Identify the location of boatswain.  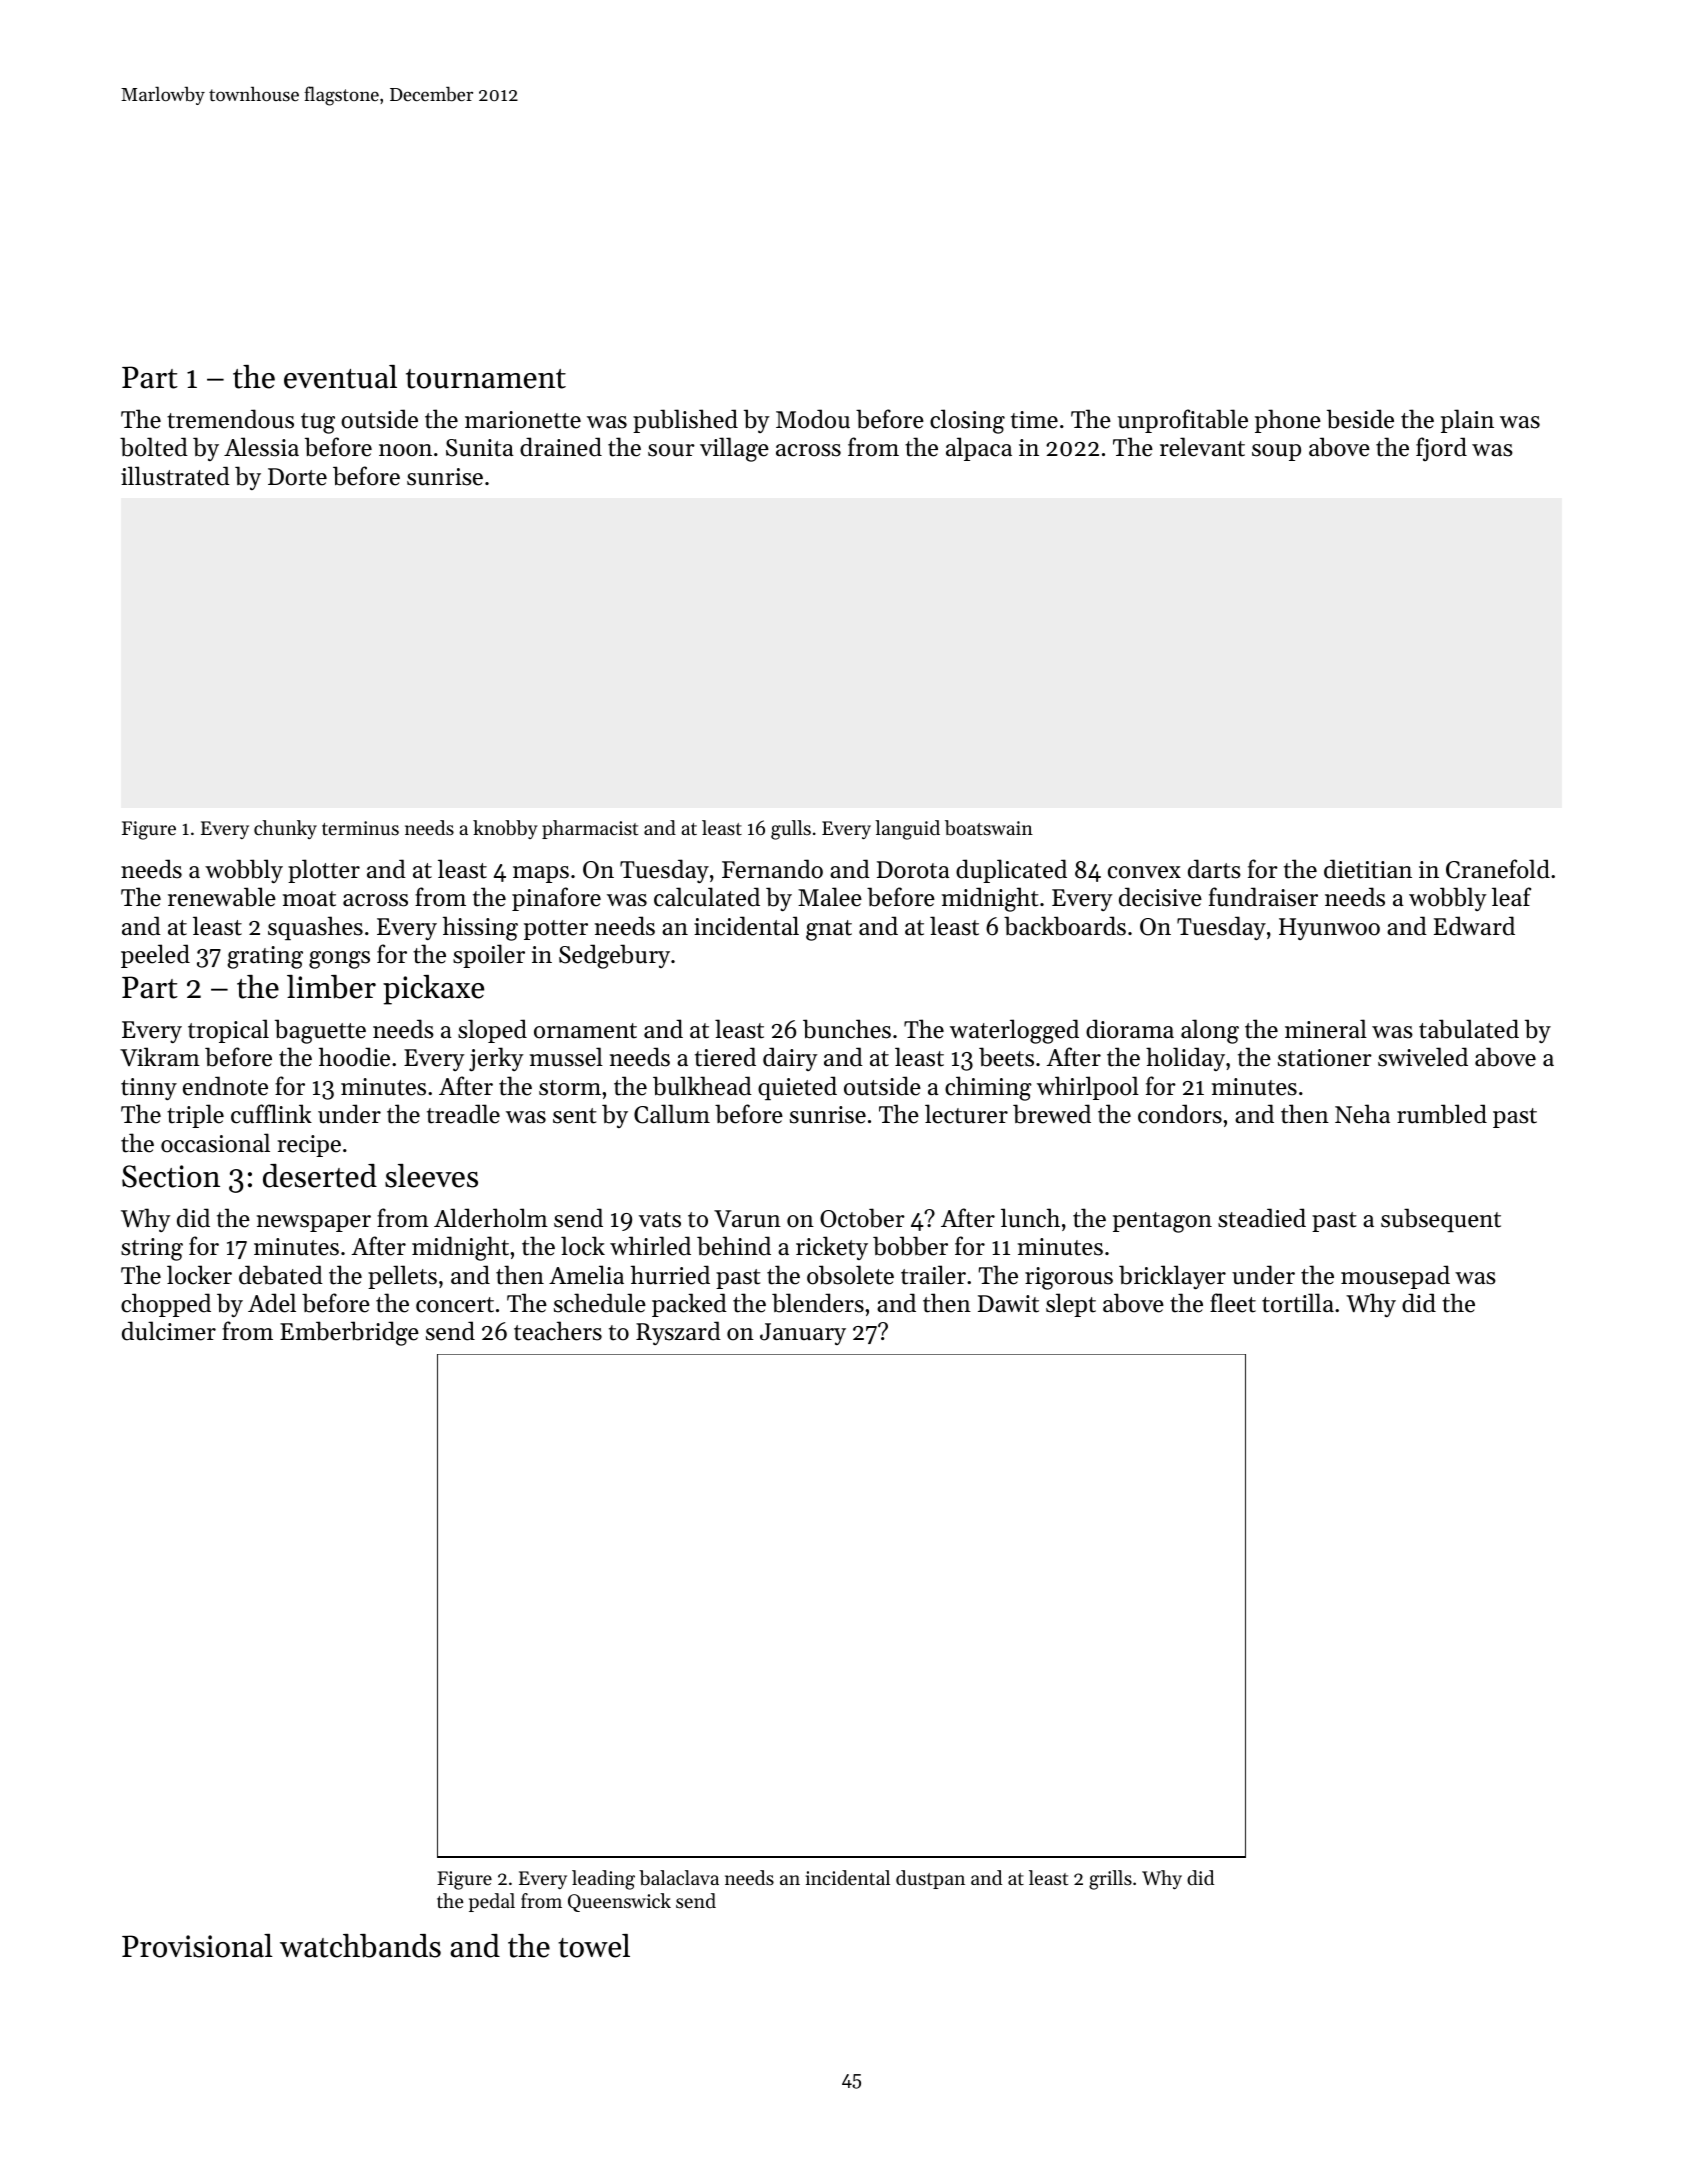
(989, 828).
